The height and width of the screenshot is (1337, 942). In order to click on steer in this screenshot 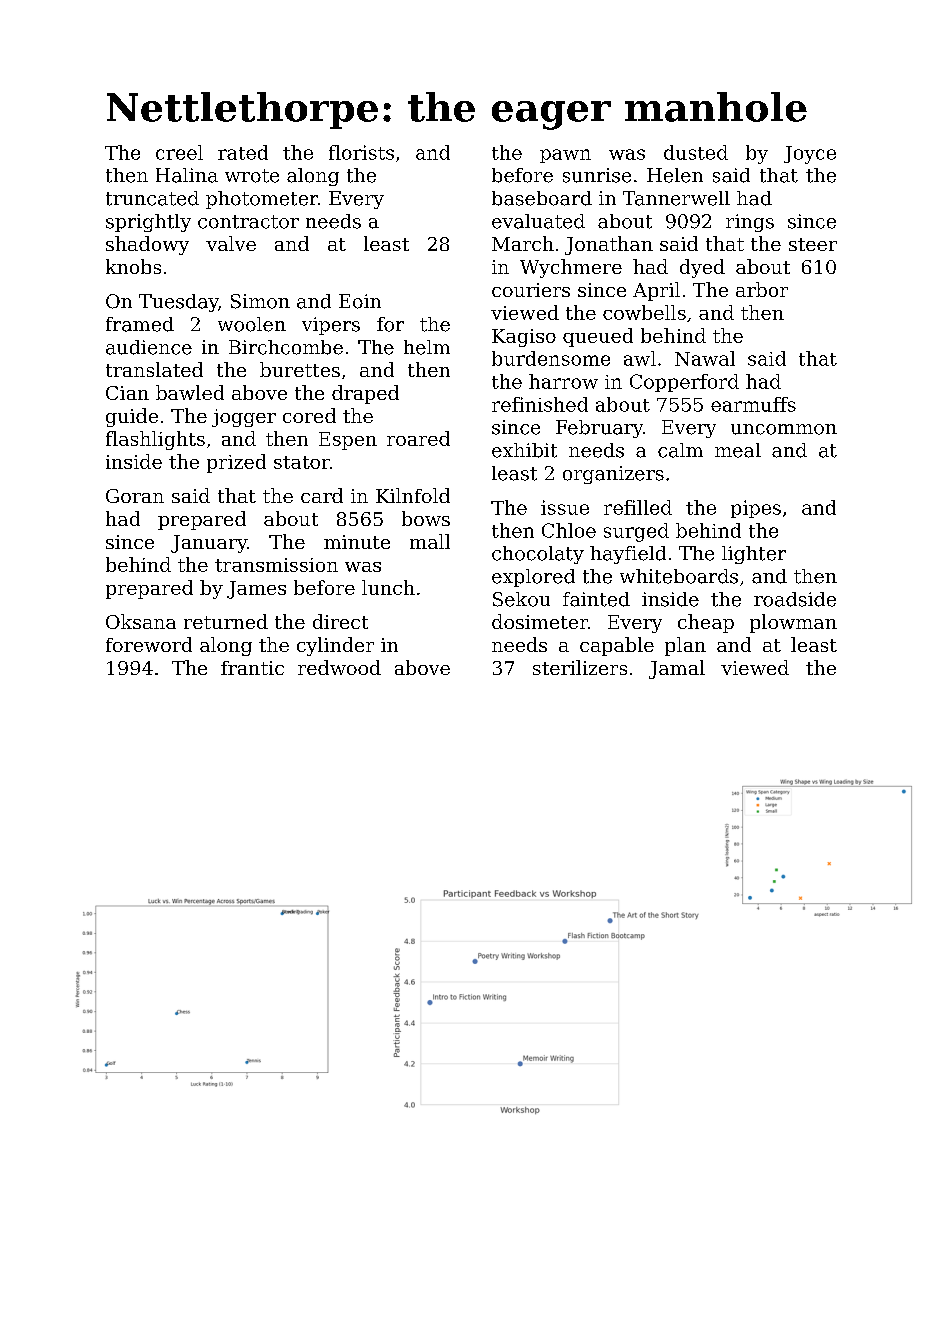, I will do `click(813, 244)`.
